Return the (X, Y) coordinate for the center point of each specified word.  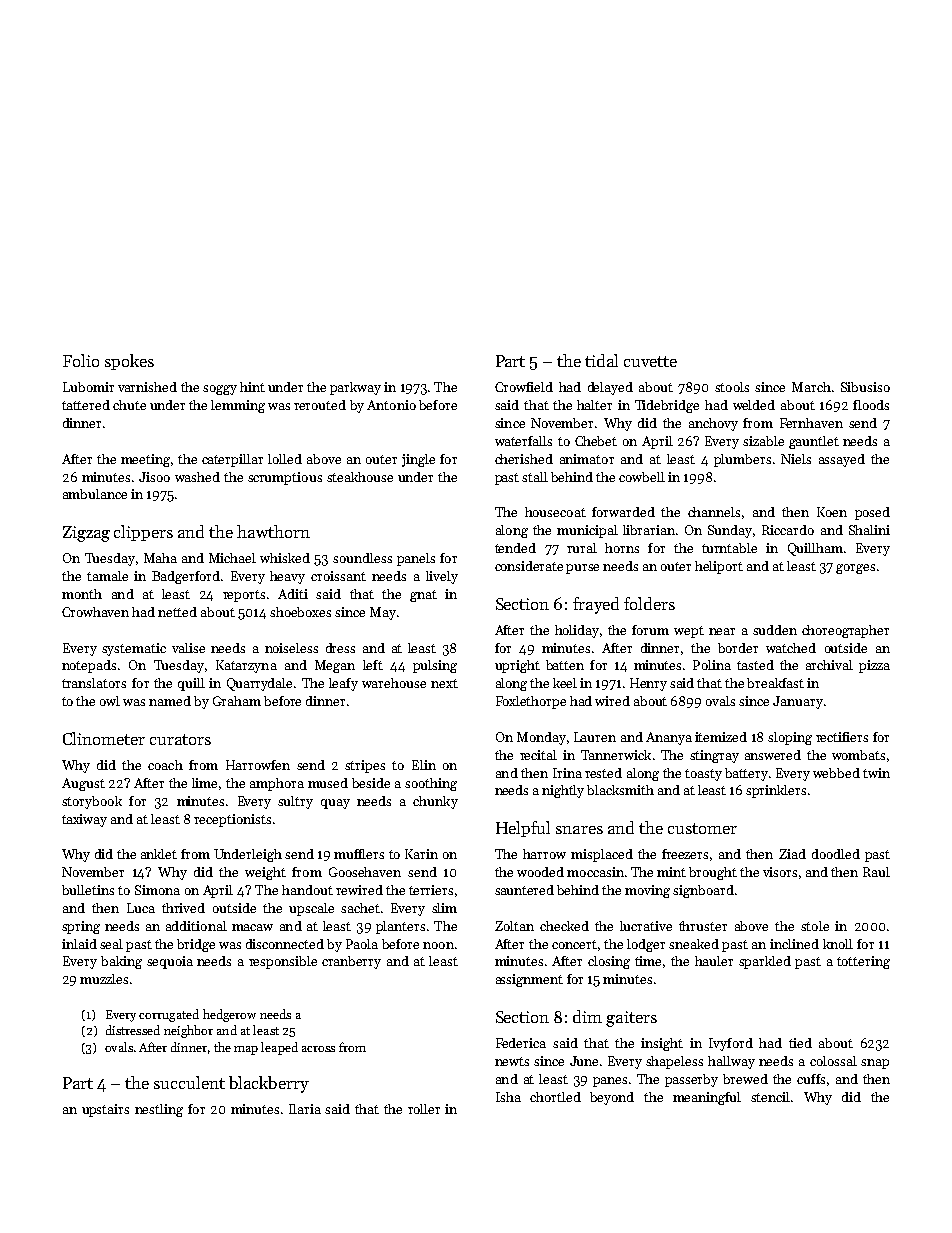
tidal (601, 360)
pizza (874, 666)
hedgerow (229, 1015)
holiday (577, 631)
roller (424, 1109)
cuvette (650, 361)
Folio (81, 360)
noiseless (291, 648)
